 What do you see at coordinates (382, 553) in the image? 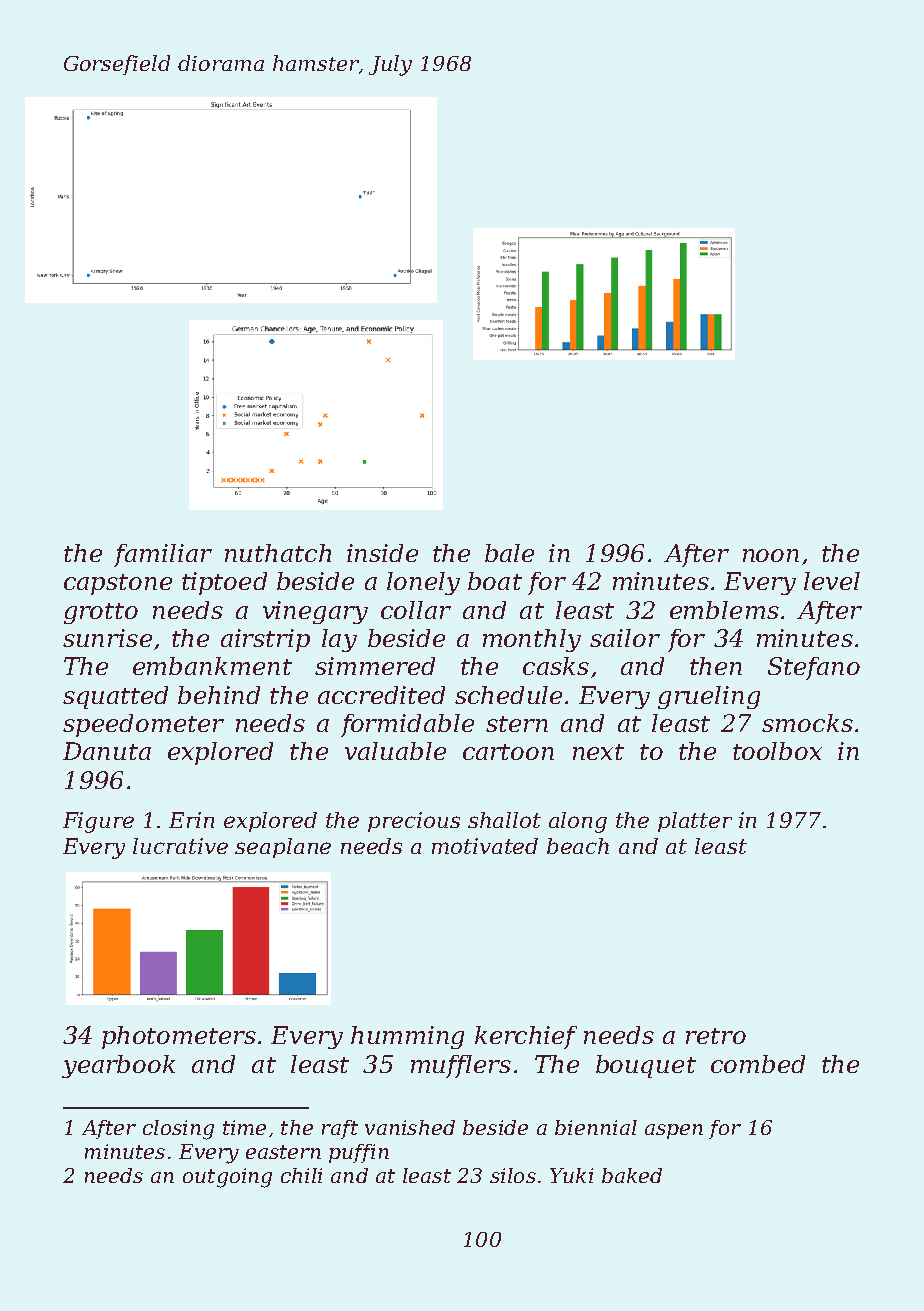
I see `inside` at bounding box center [382, 553].
